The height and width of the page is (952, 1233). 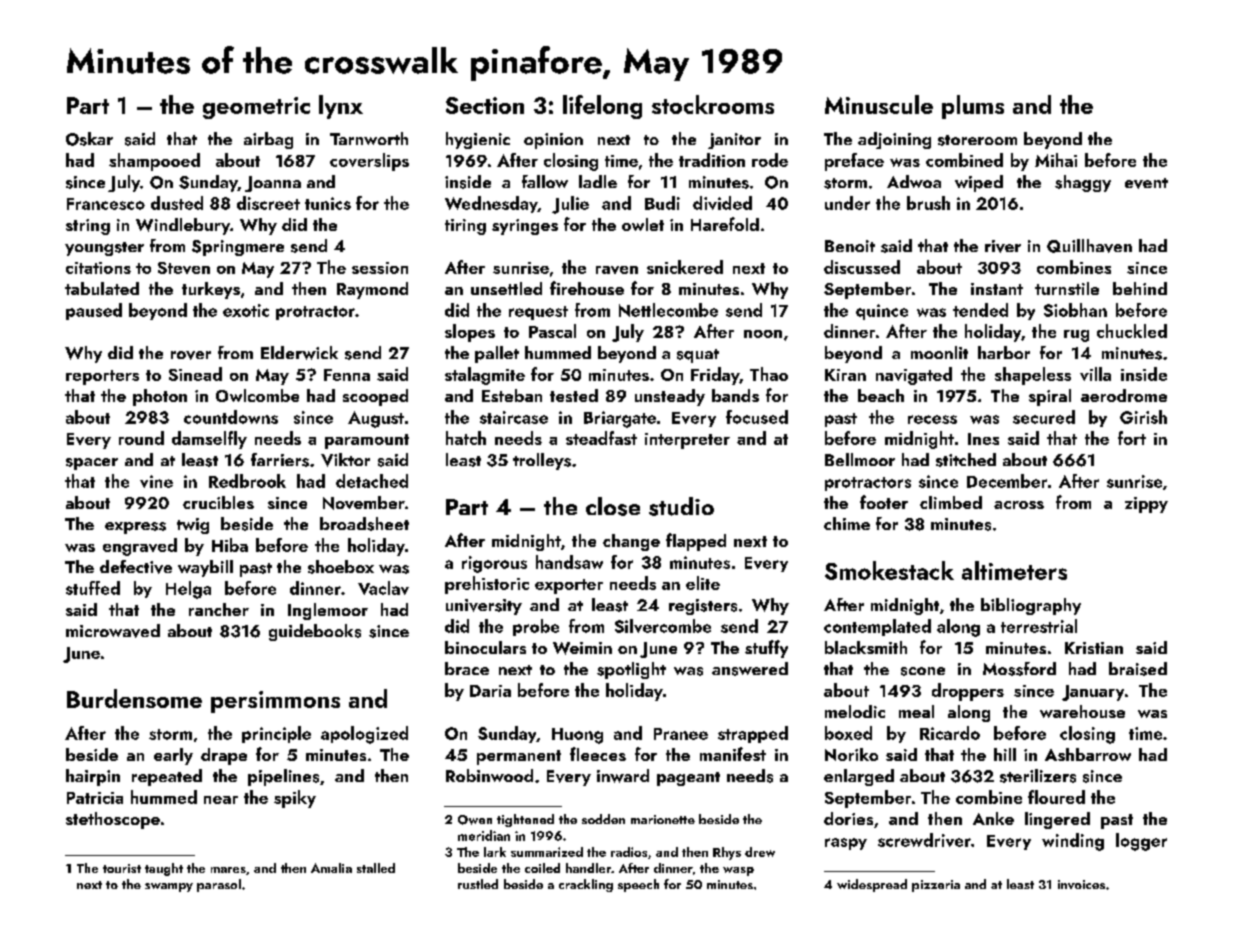 What do you see at coordinates (89, 139) in the page?
I see `Oskar` at bounding box center [89, 139].
